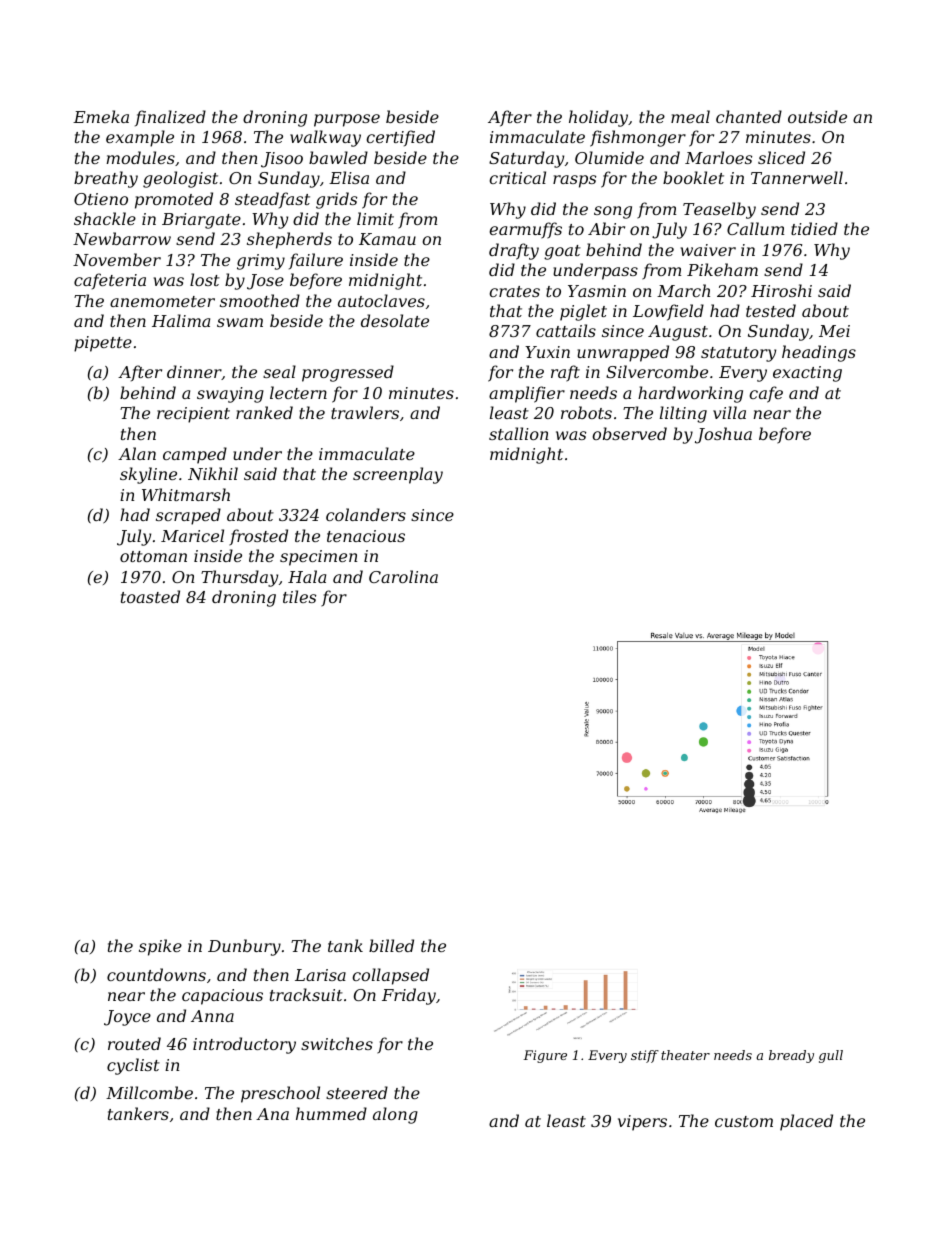 This screenshot has height=1233, width=952. What do you see at coordinates (527, 394) in the screenshot?
I see `amplifier` at bounding box center [527, 394].
